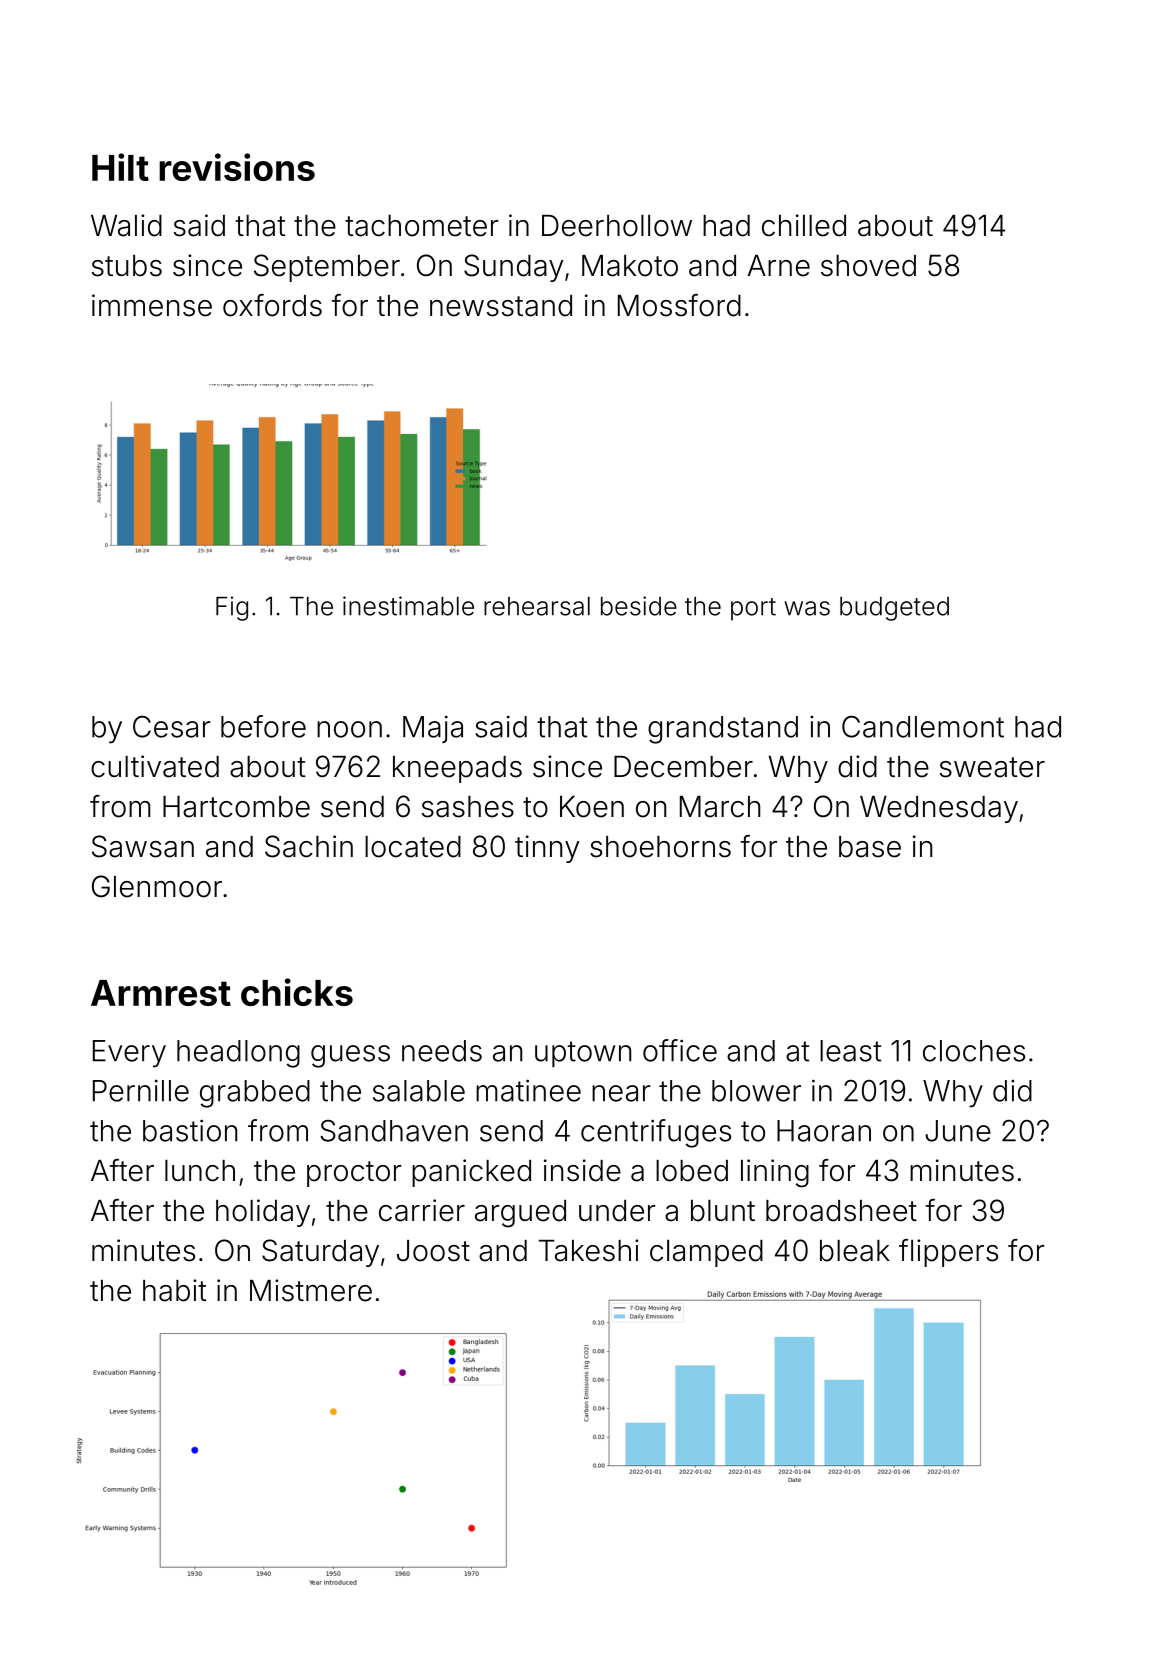 This screenshot has height=1654, width=1165. What do you see at coordinates (237, 167) in the screenshot?
I see `revisions` at bounding box center [237, 167].
